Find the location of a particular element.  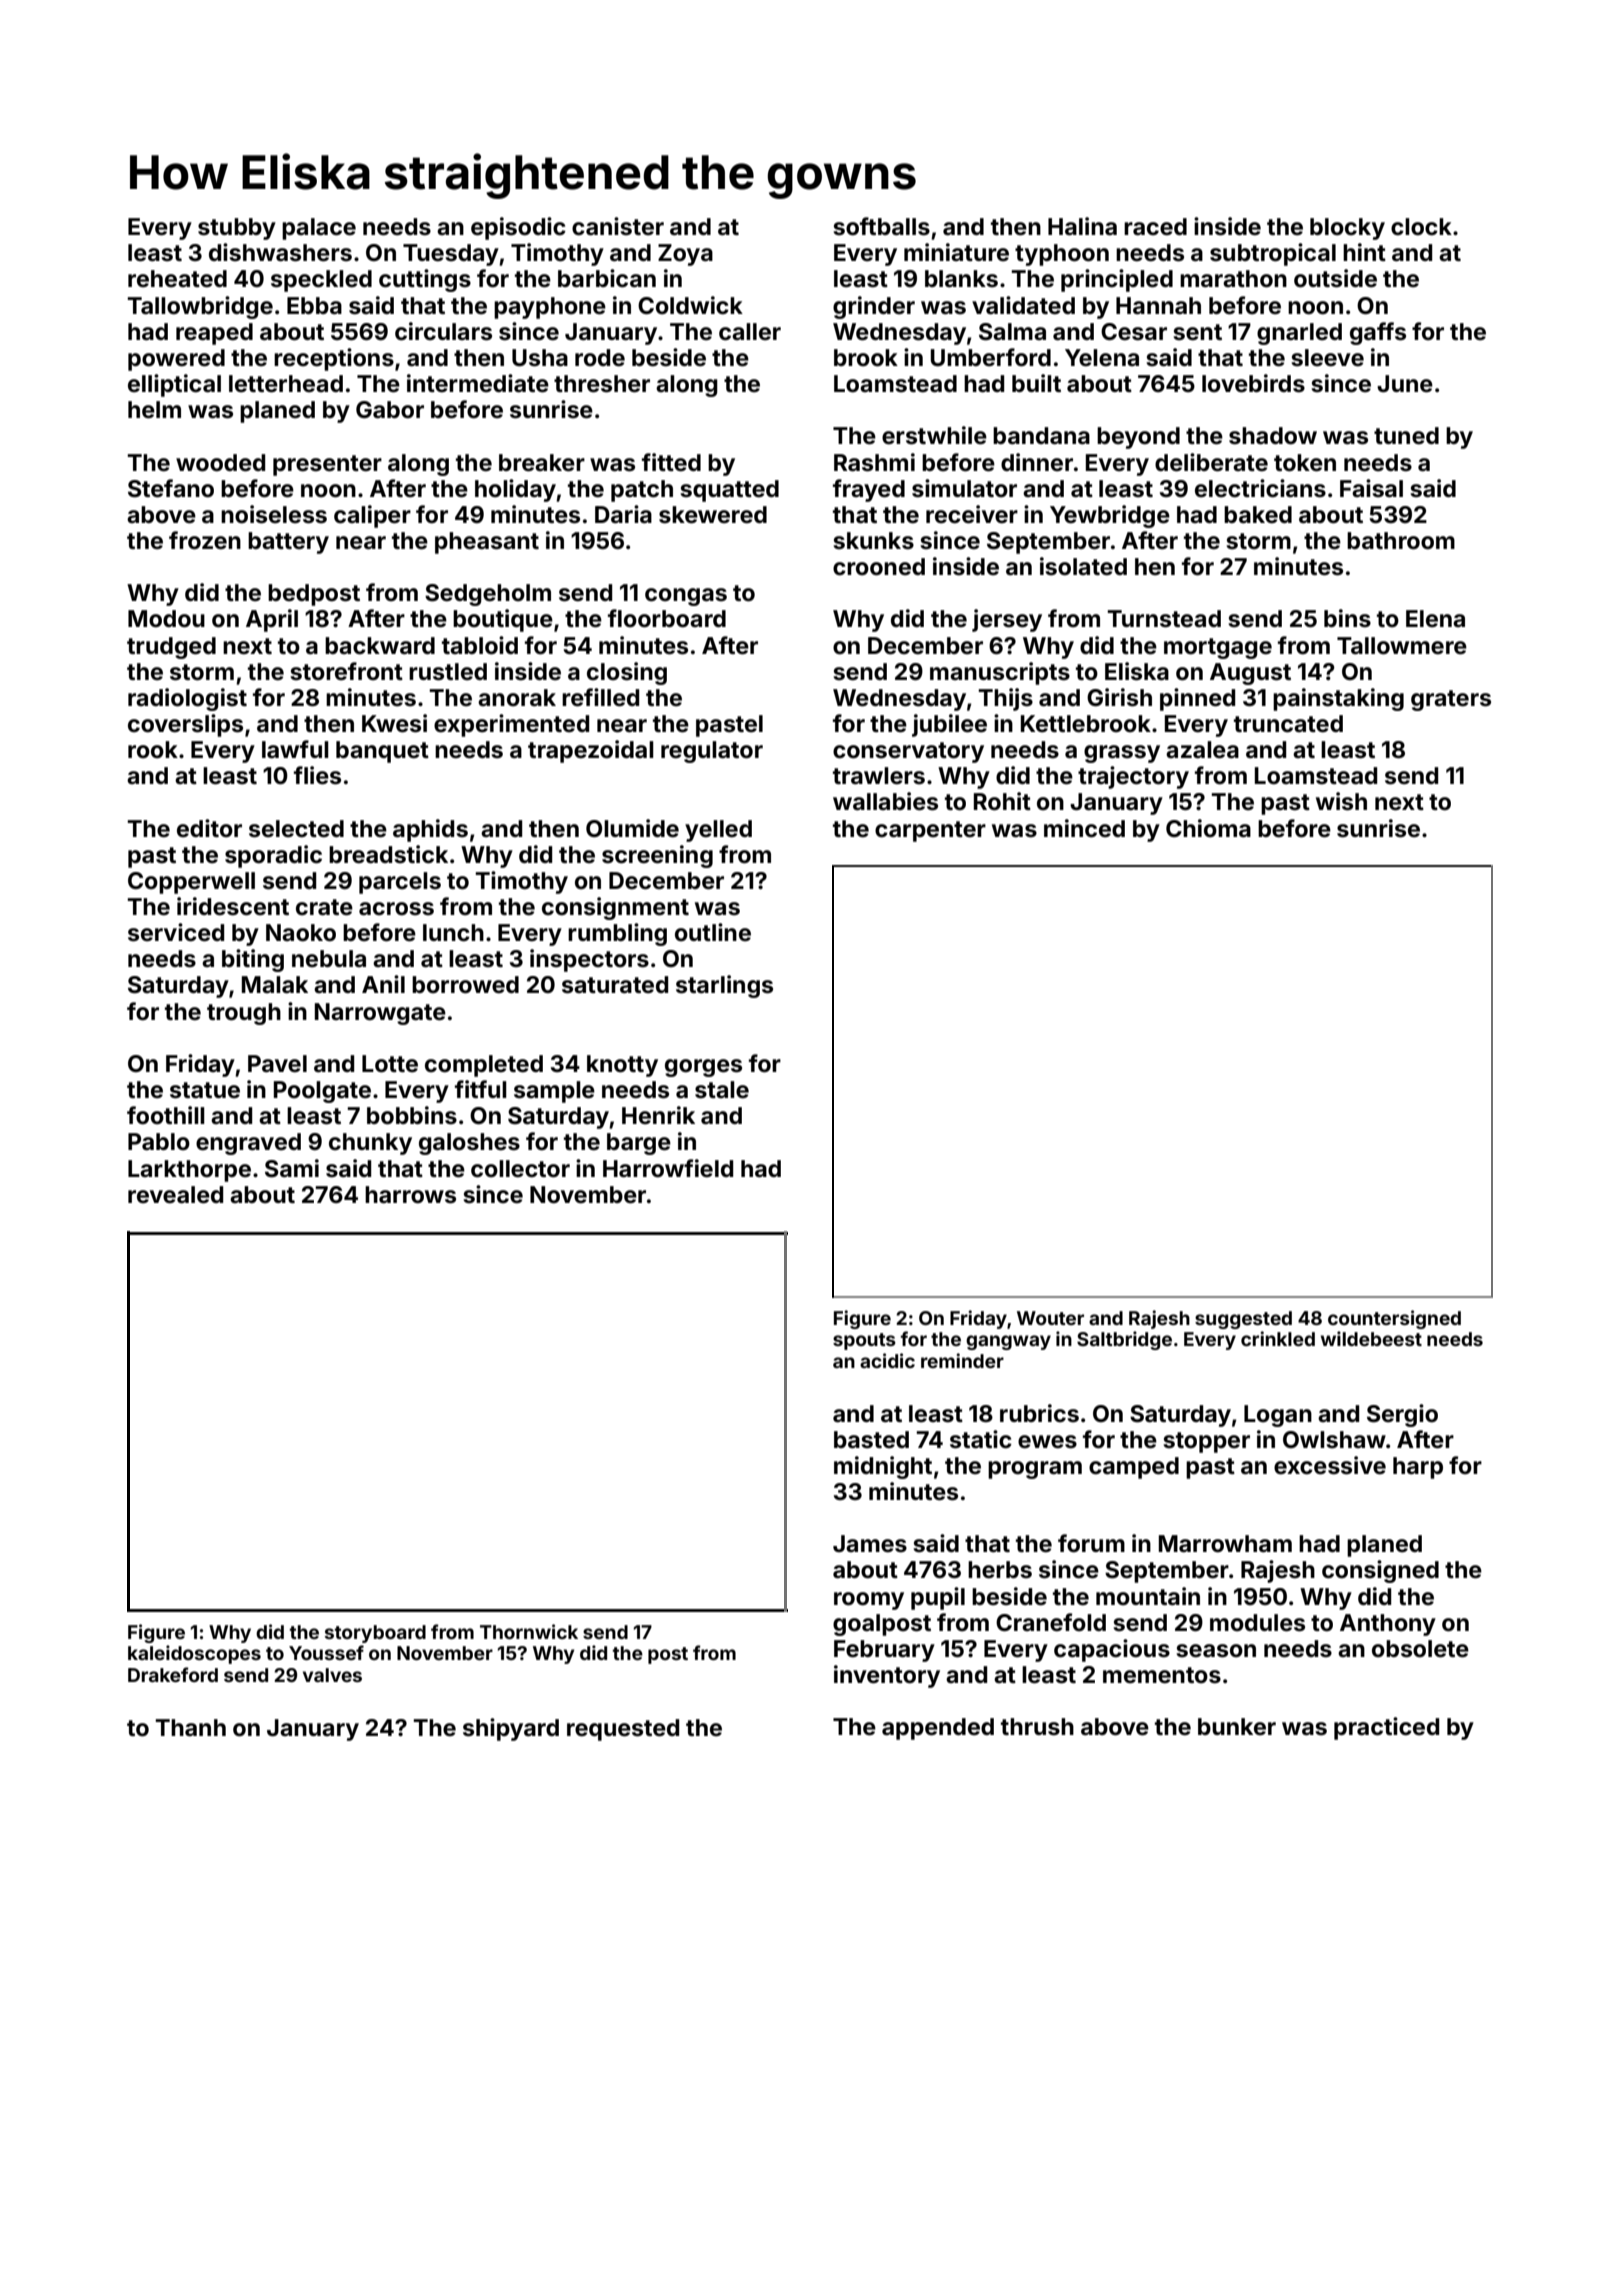

Chioma is located at coordinates (1208, 828).
